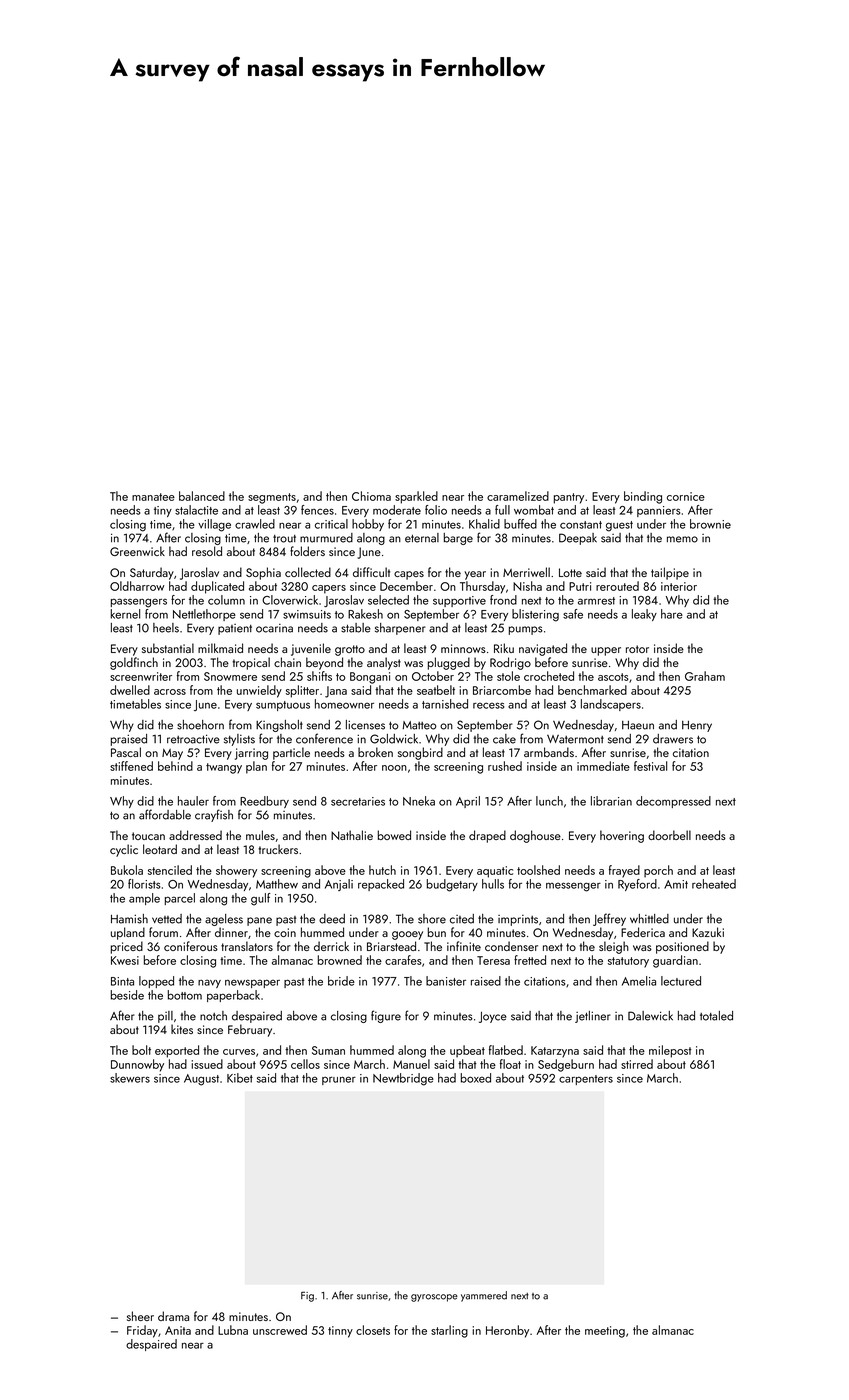  I want to click on Chioma, so click(371, 496).
